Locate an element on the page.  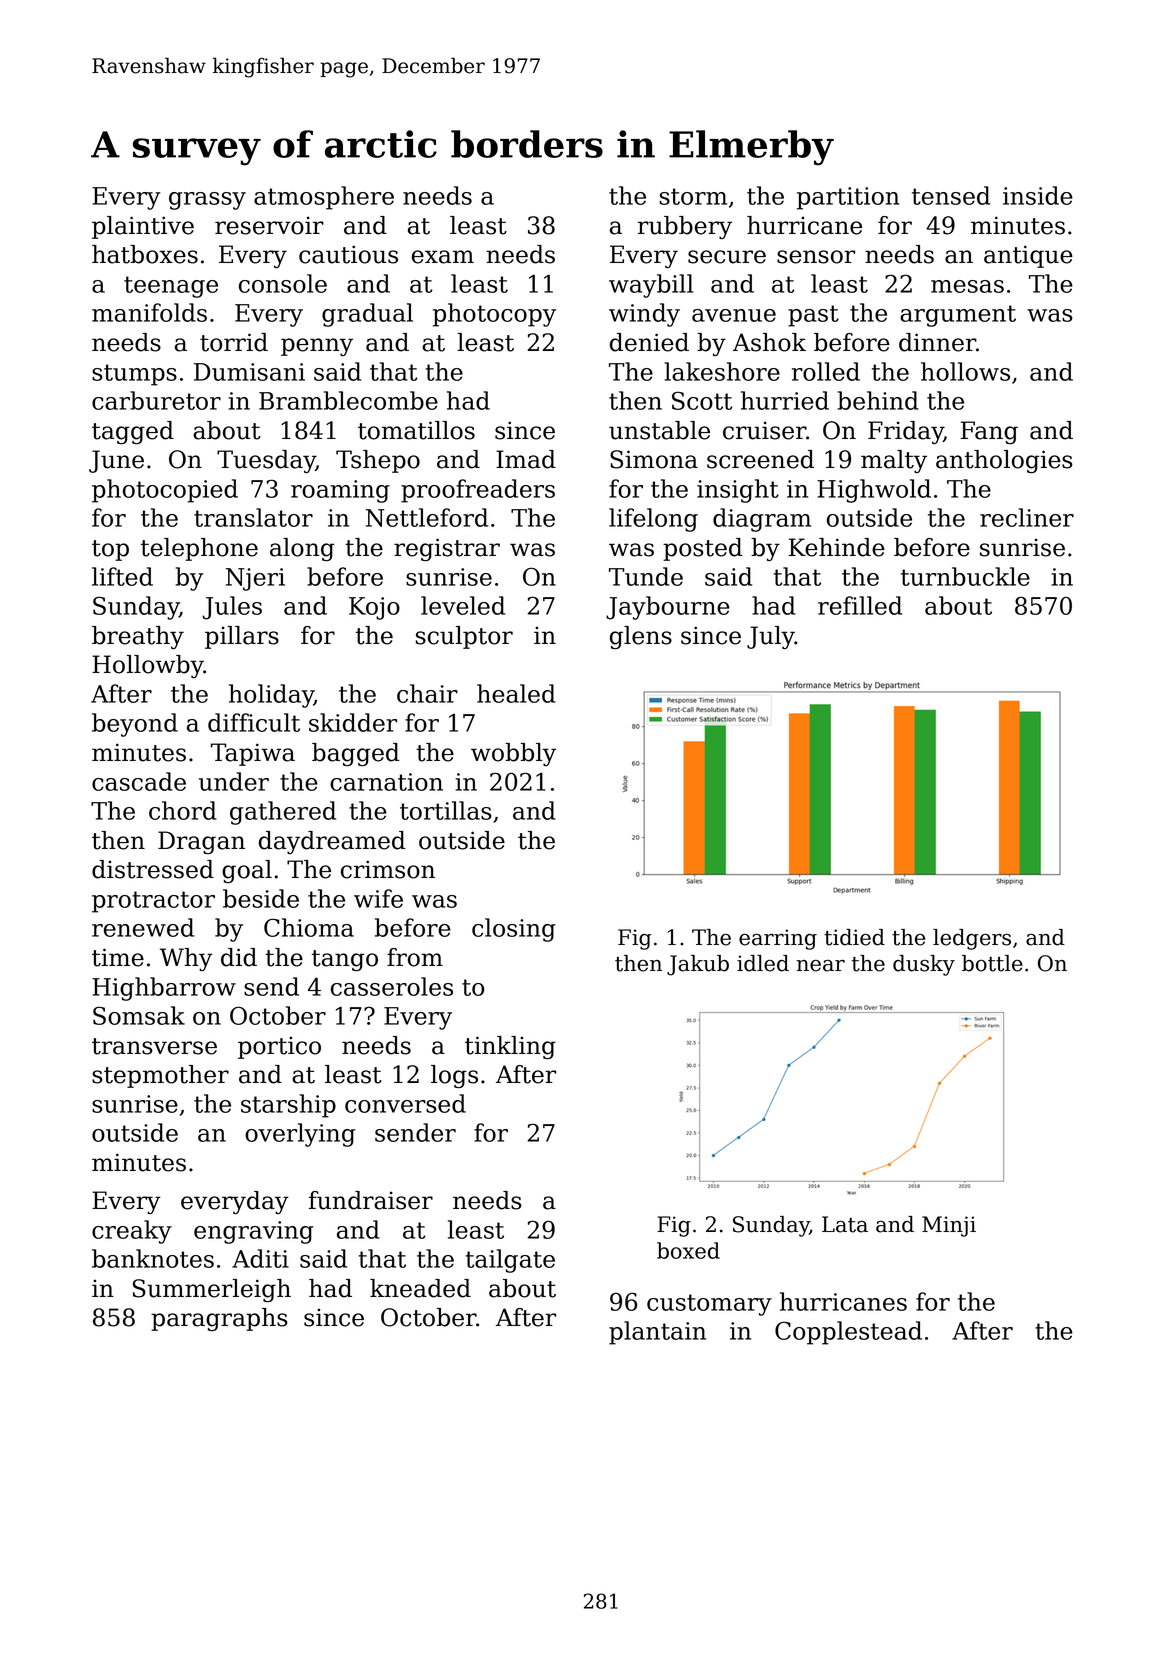
antique is located at coordinates (1028, 256).
